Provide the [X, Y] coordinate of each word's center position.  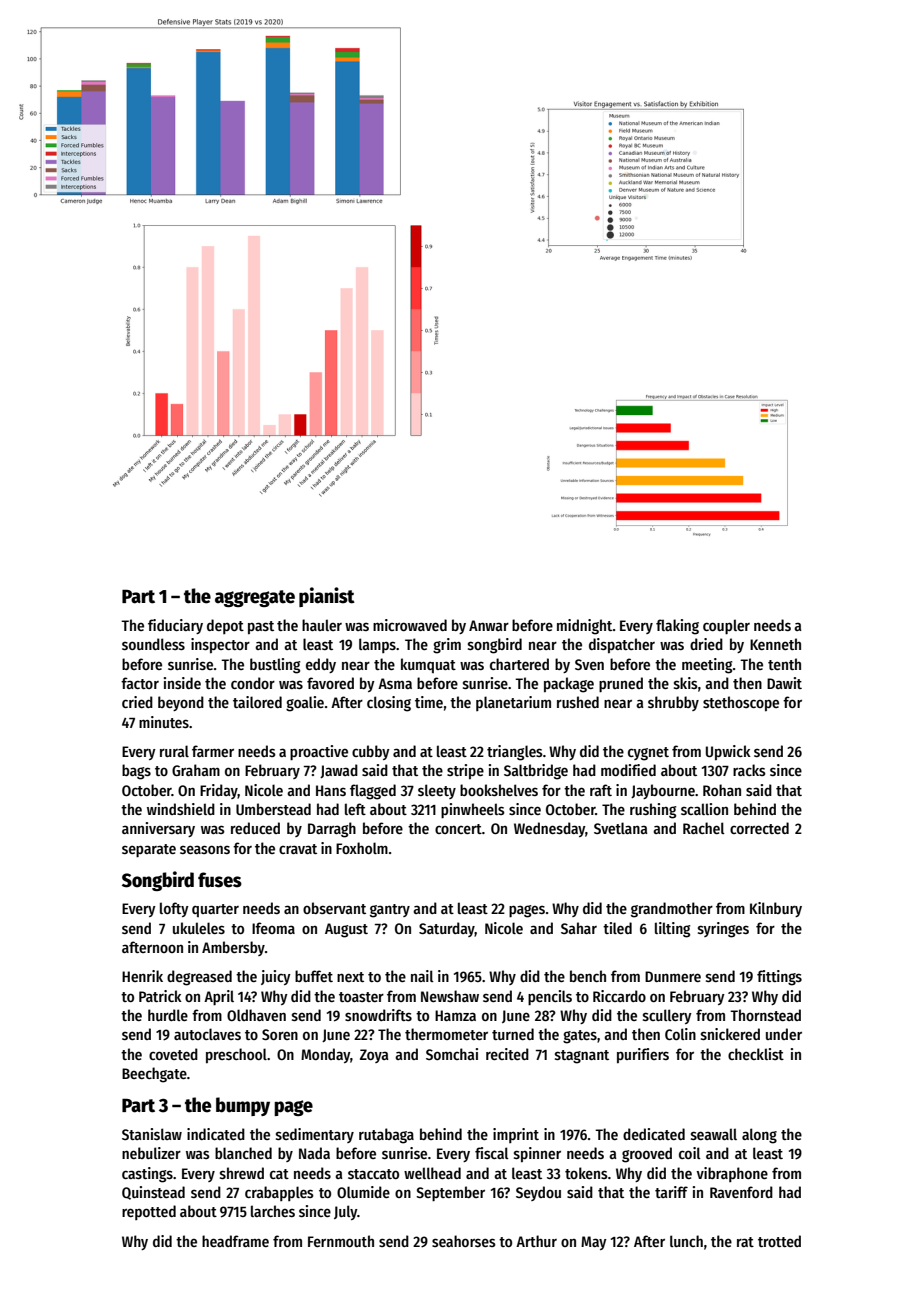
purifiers [643, 1055]
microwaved [410, 625]
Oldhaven [256, 1015]
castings [147, 1175]
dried [706, 644]
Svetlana [620, 828]
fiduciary [175, 626]
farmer [213, 751]
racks [749, 770]
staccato [373, 1174]
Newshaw [450, 996]
